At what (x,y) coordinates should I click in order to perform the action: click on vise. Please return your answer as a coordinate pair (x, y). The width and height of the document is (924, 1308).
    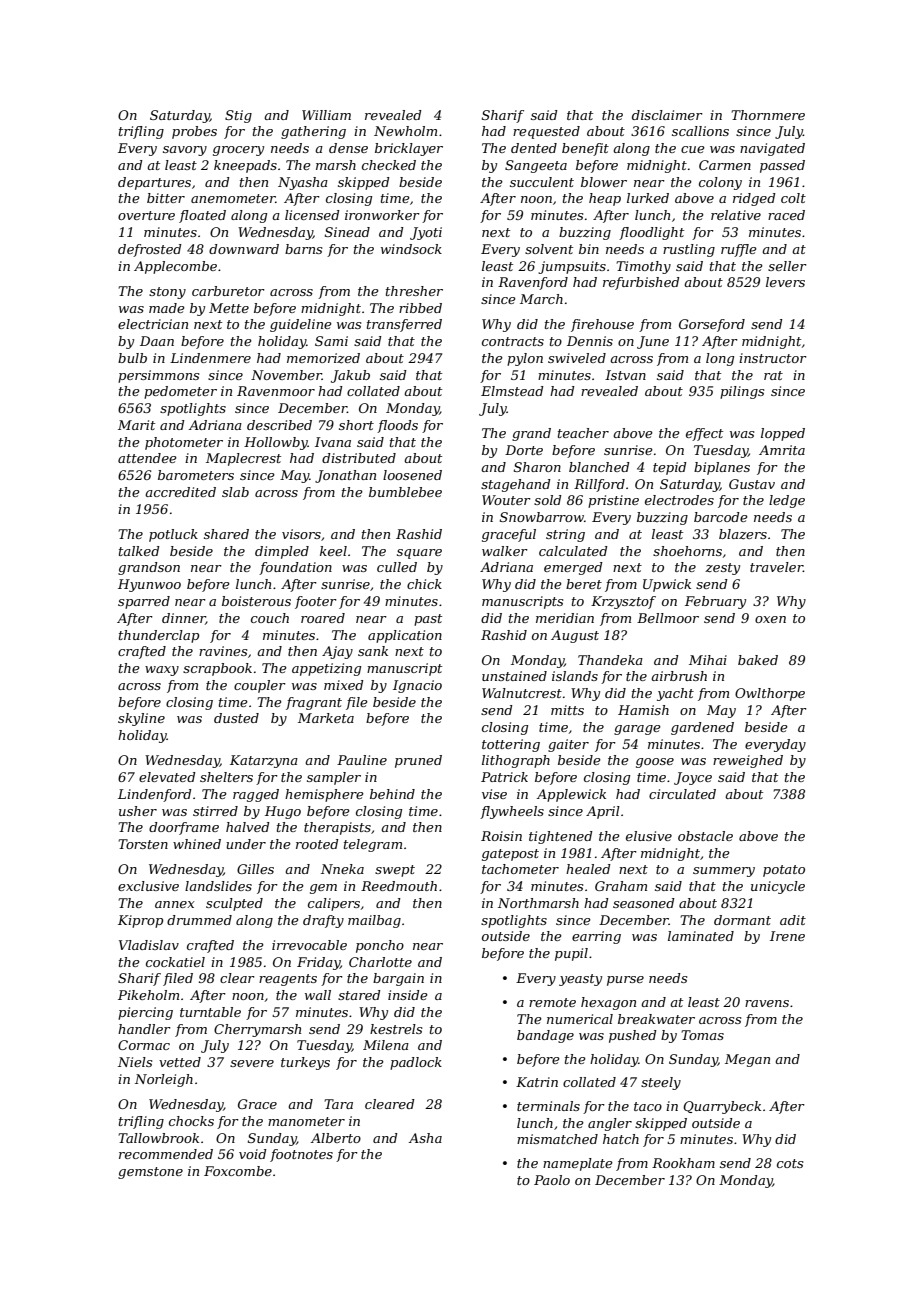
    Looking at the image, I should click on (494, 794).
